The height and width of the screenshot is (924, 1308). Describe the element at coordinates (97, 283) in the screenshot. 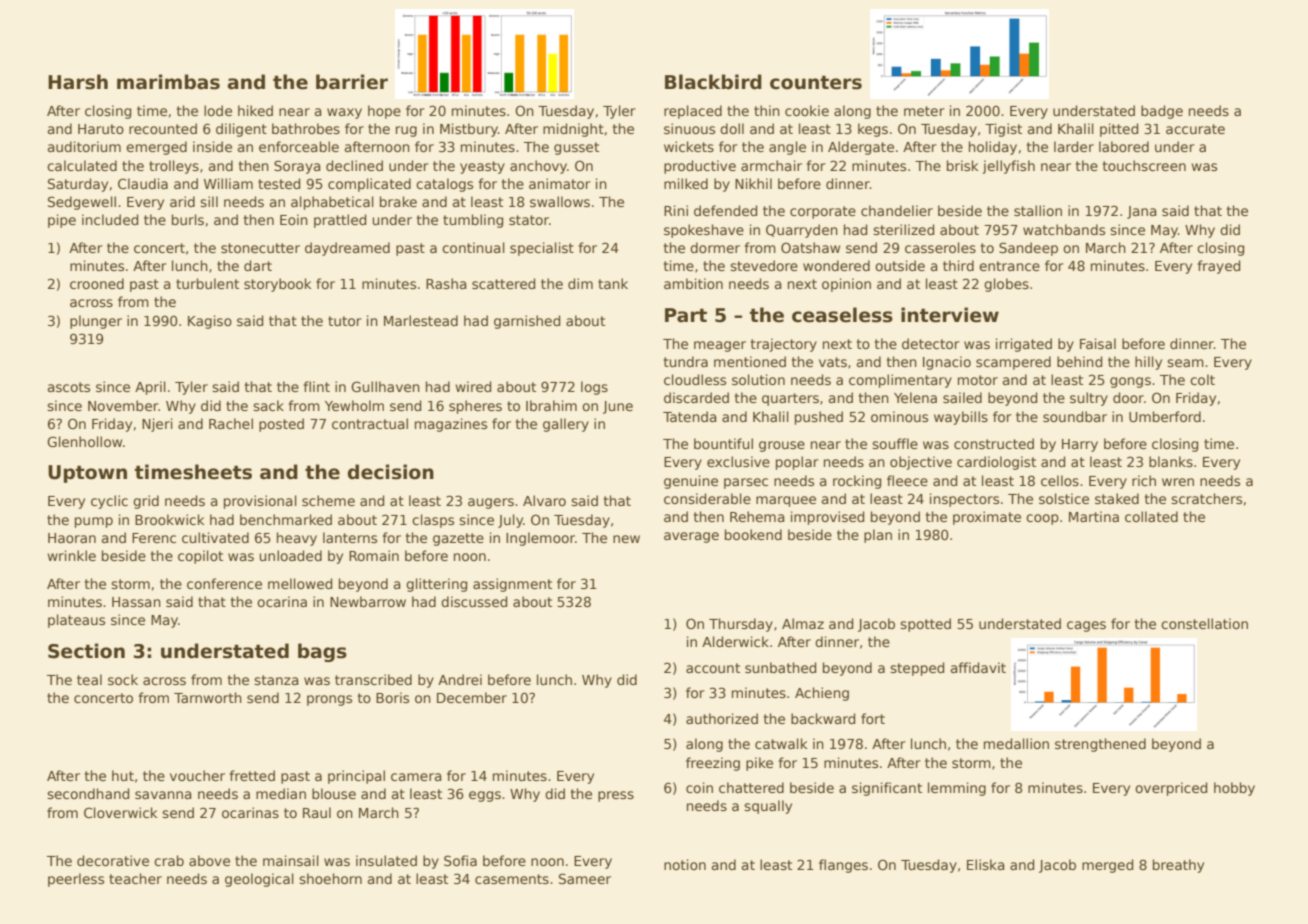

I see `crooned` at that location.
